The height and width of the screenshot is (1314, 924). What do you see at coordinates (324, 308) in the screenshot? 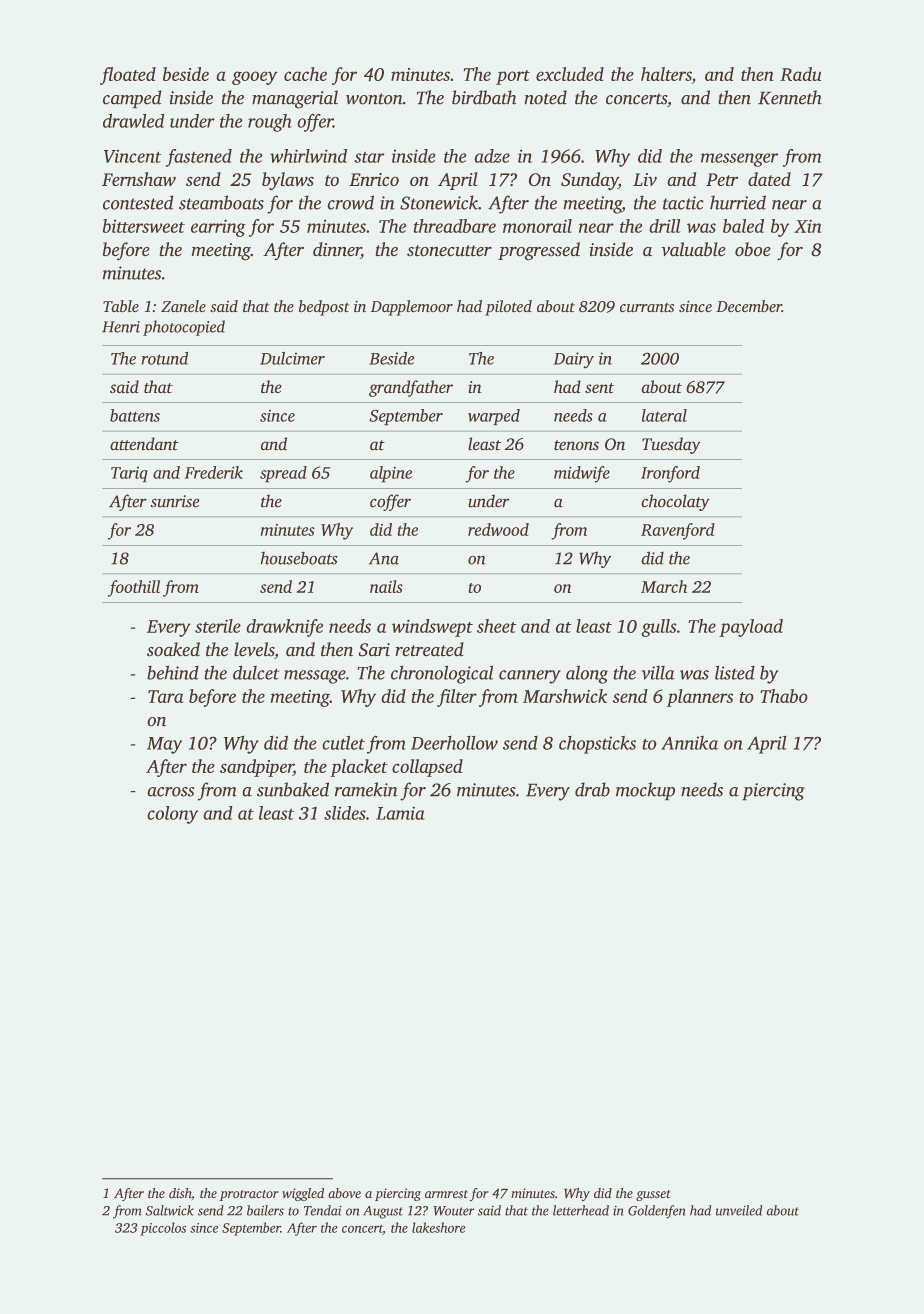
I see `bedpost` at bounding box center [324, 308].
